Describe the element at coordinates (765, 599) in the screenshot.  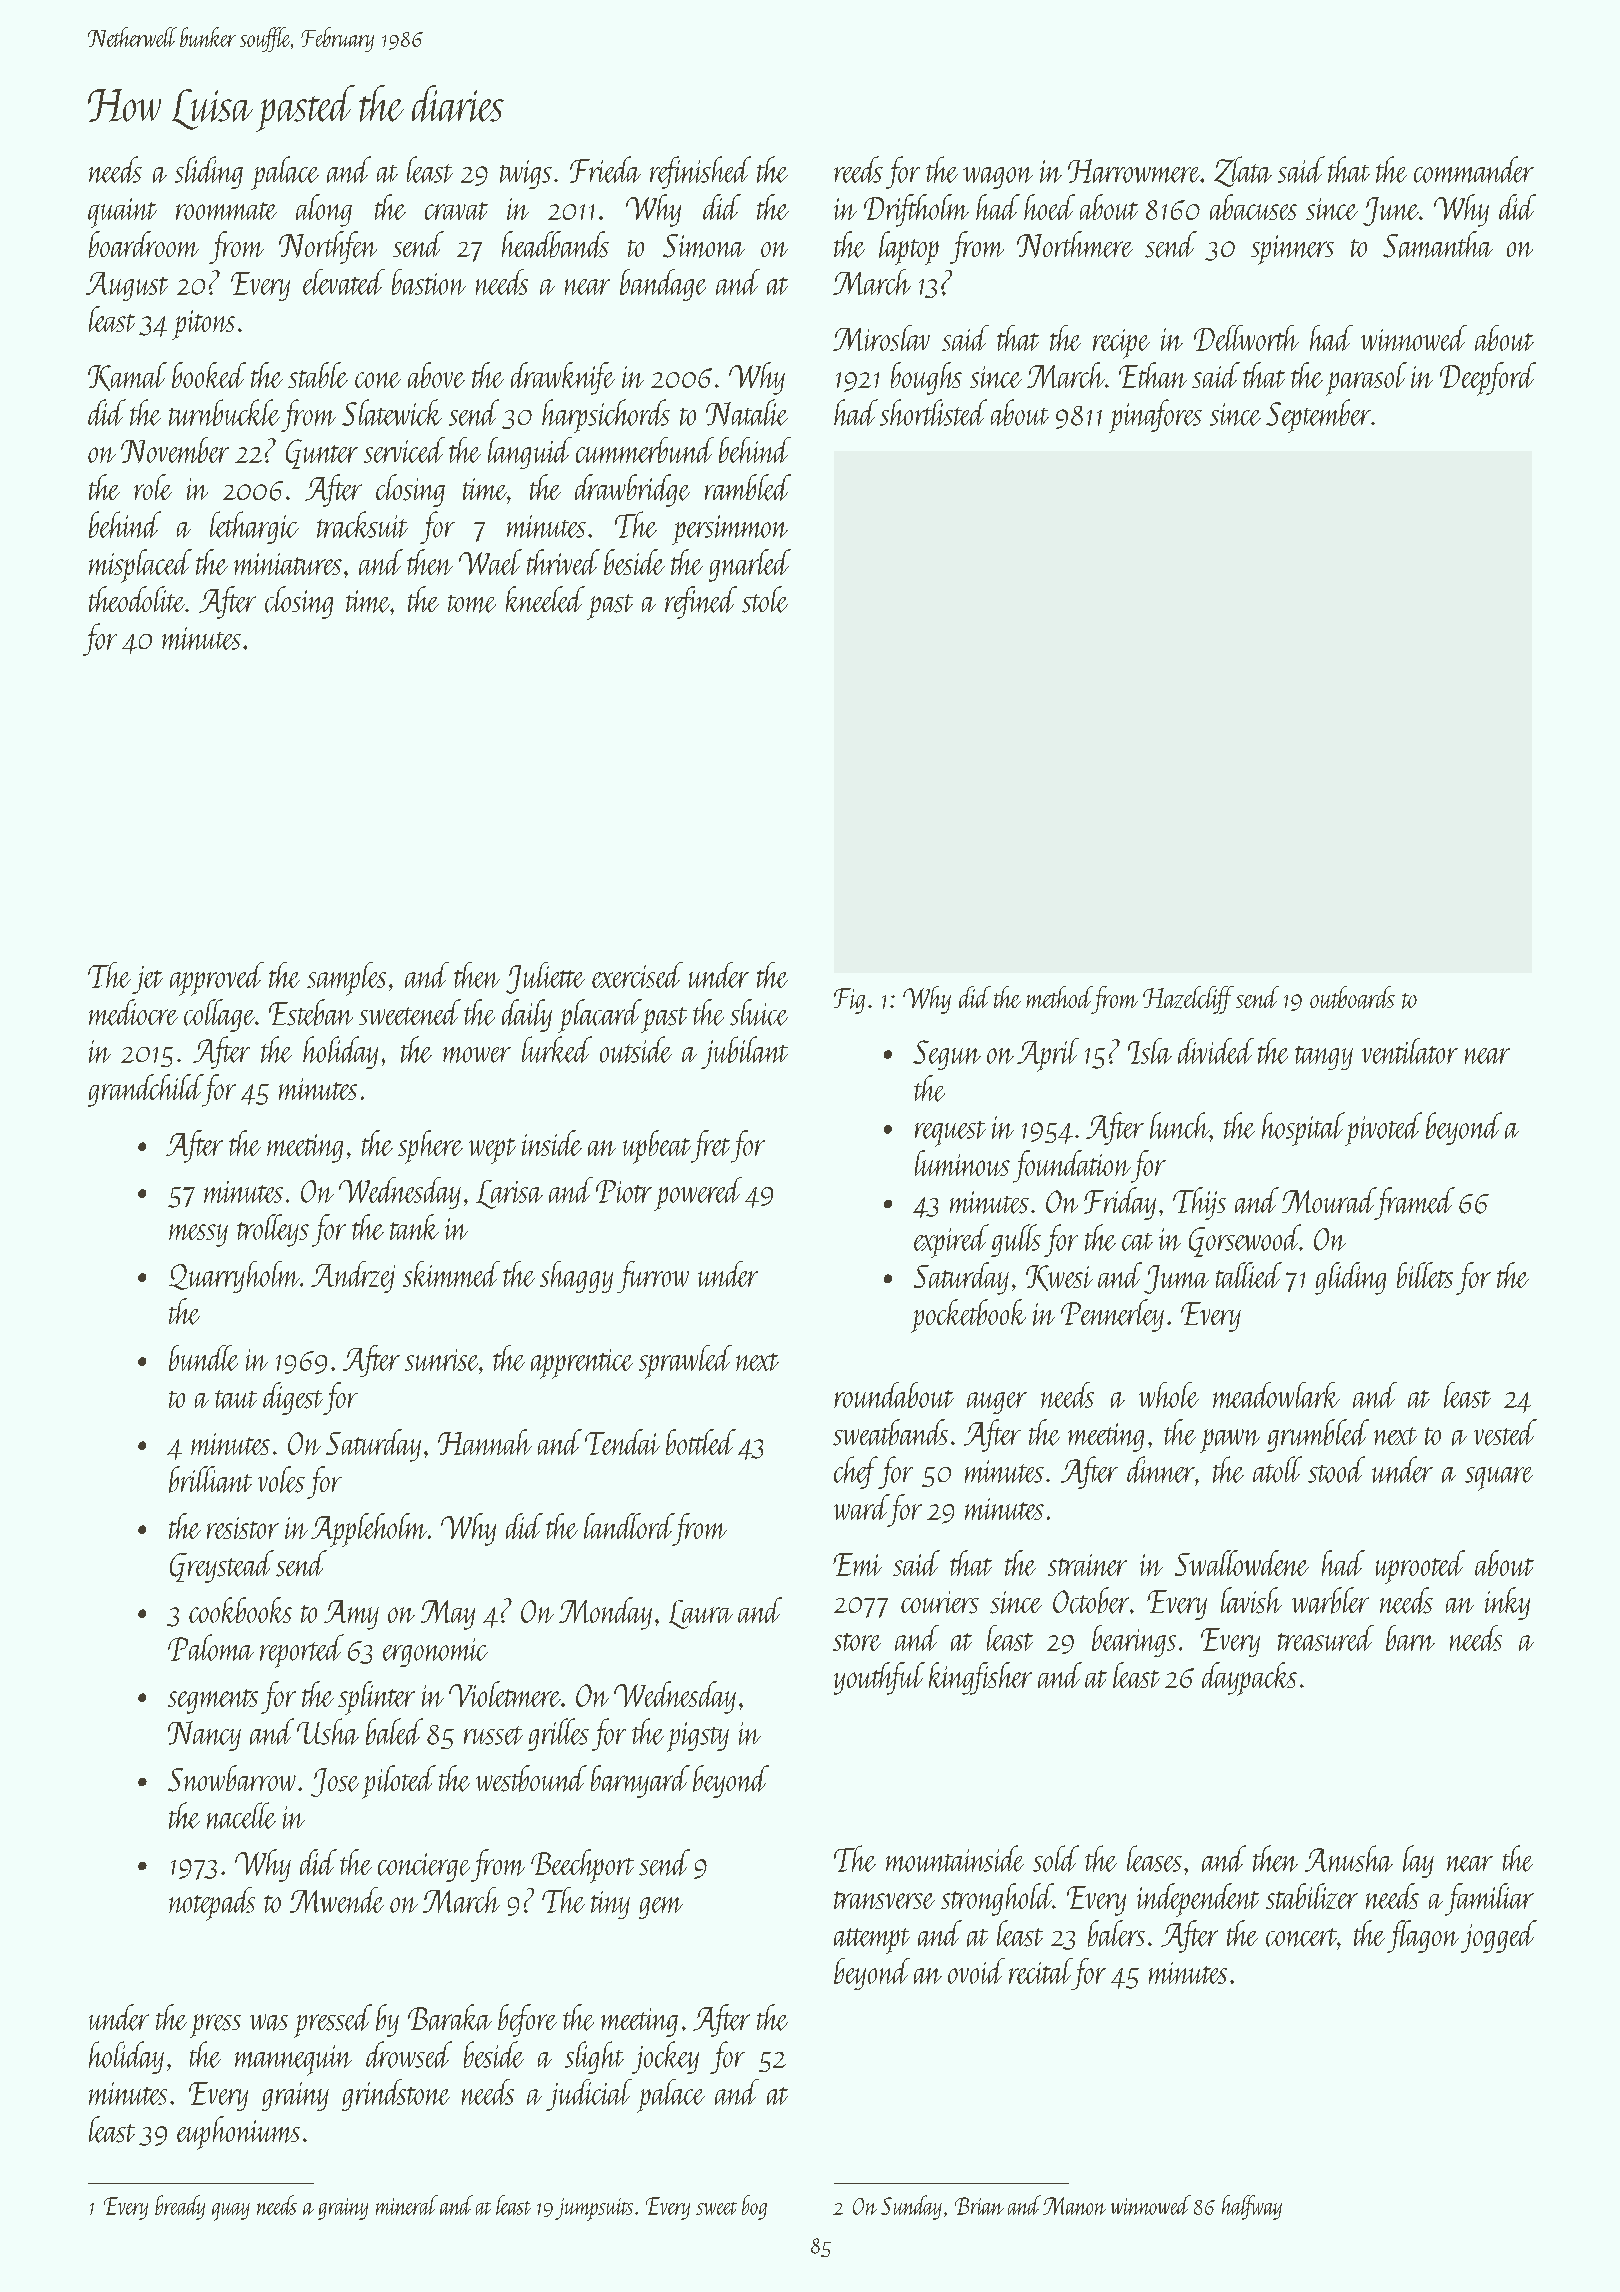
I see `stole` at that location.
